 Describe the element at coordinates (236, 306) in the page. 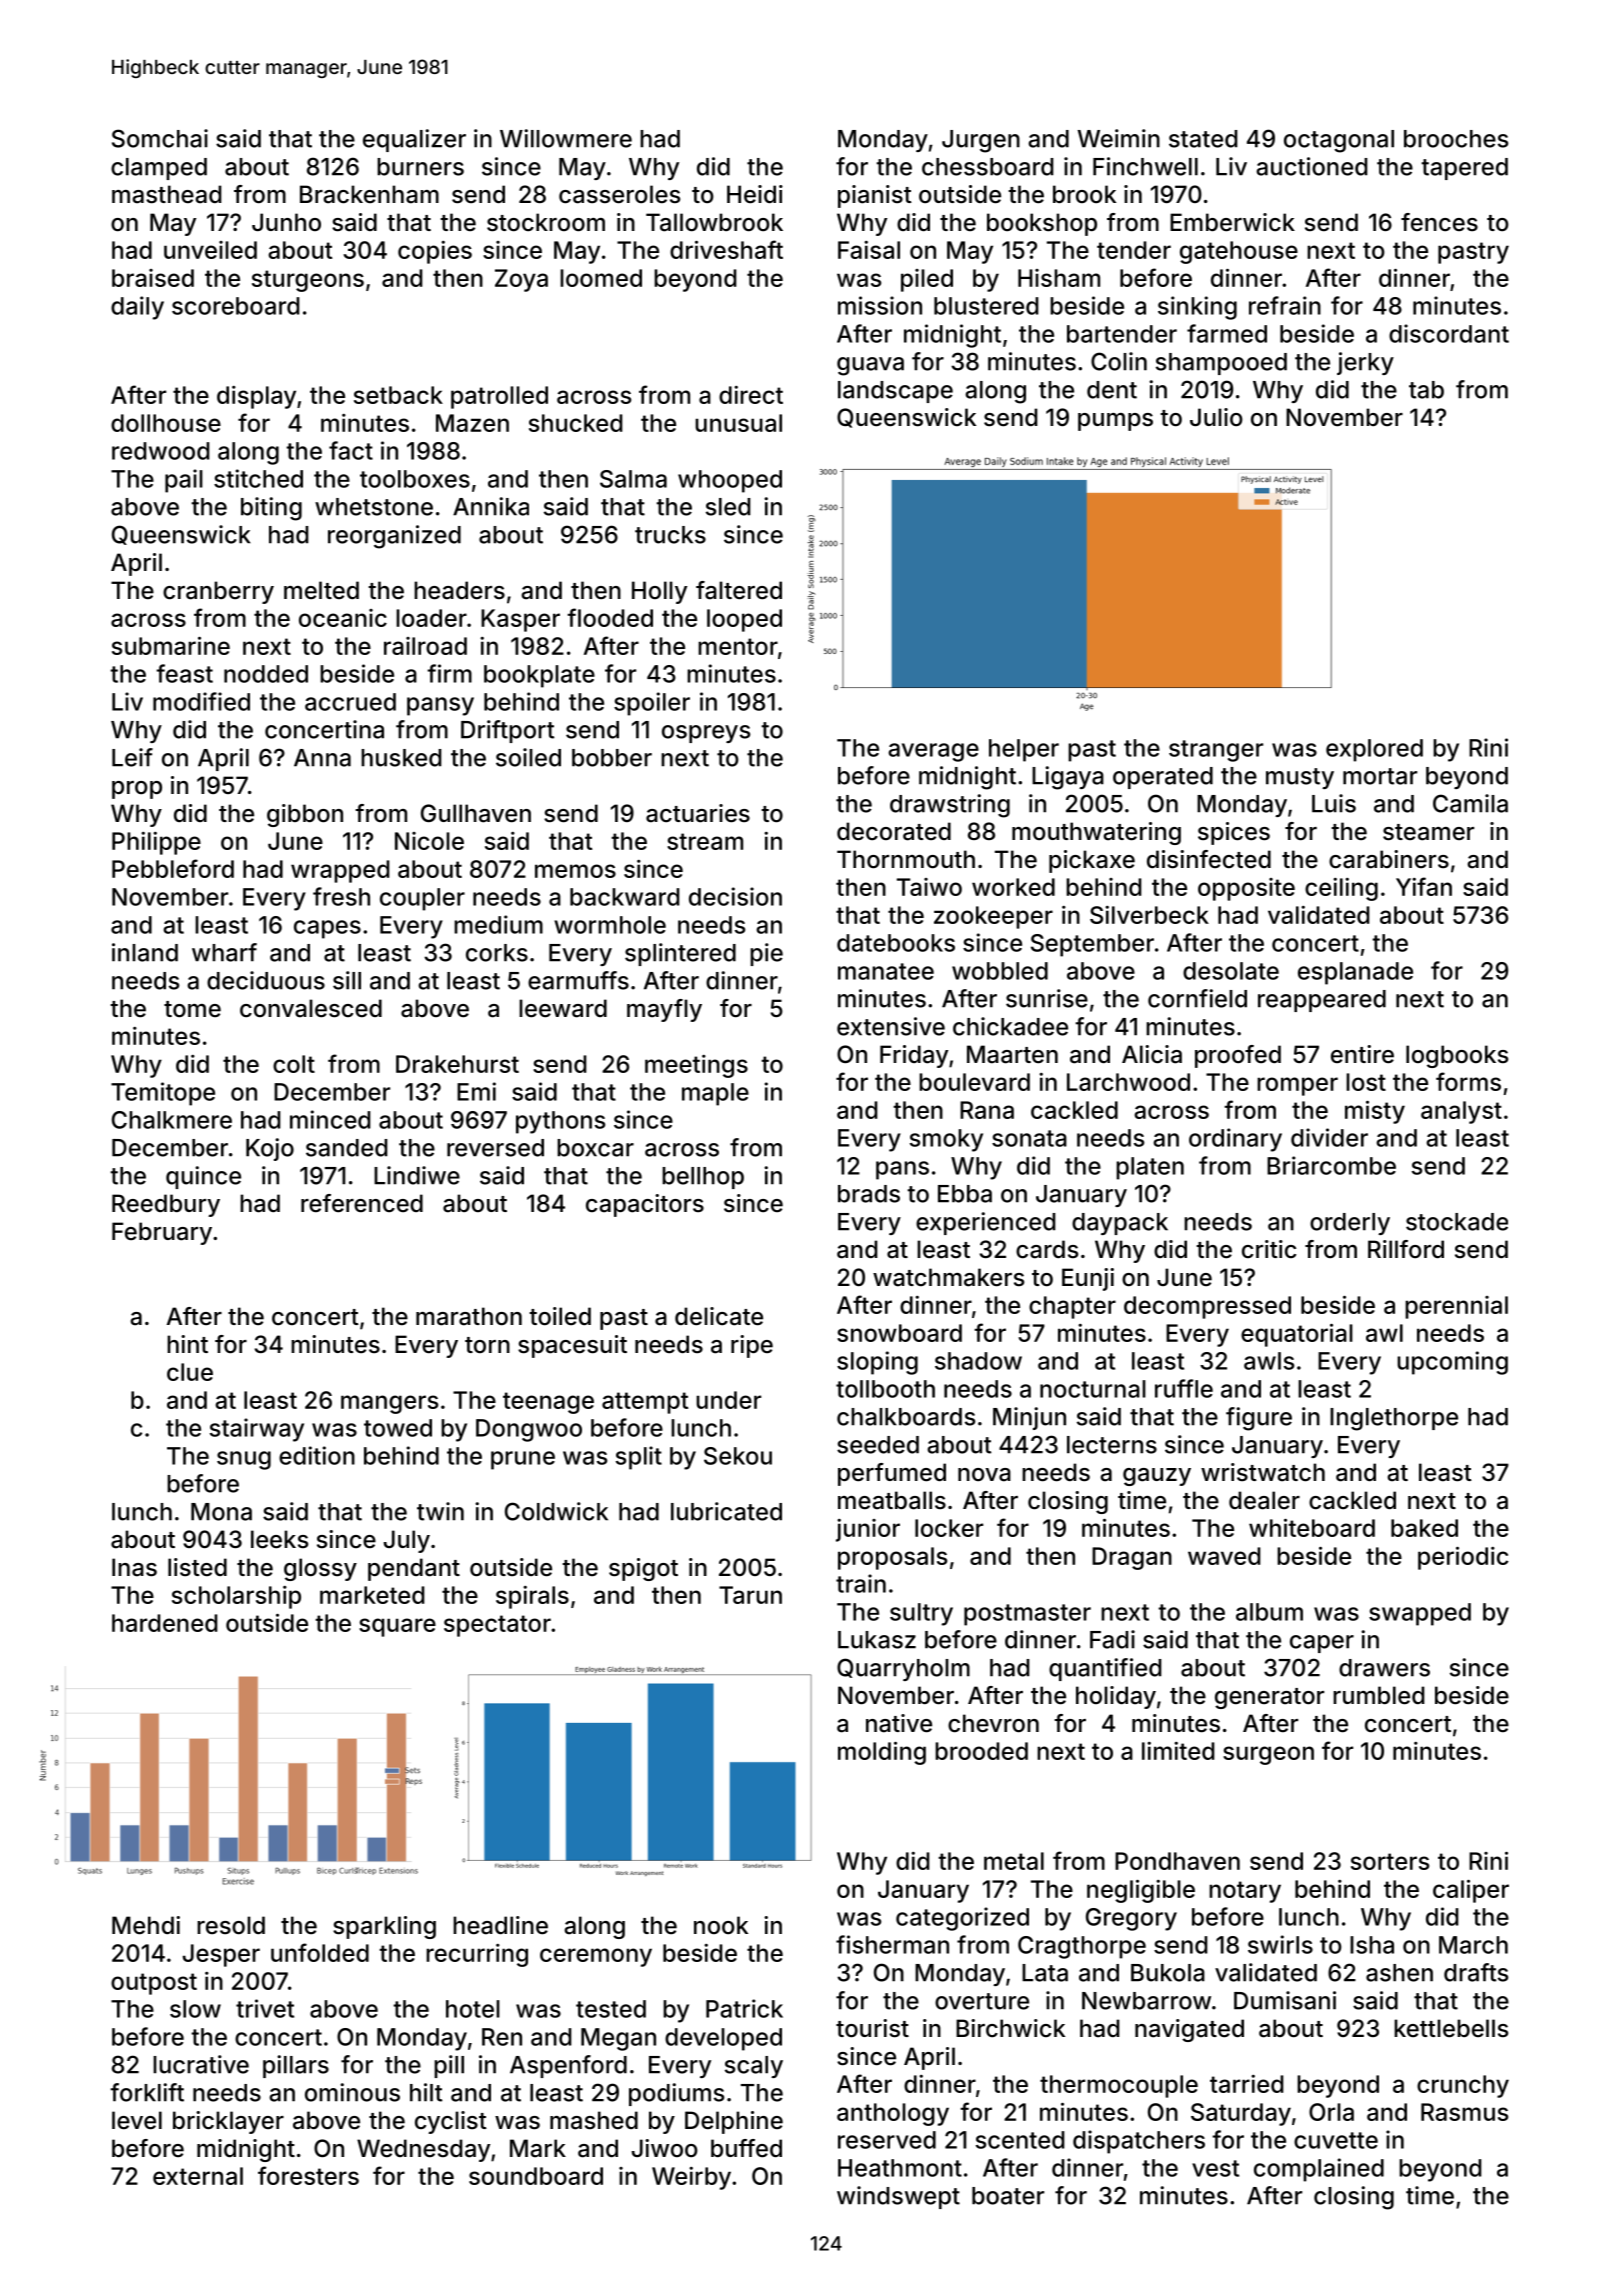

I see `scoreboard` at that location.
